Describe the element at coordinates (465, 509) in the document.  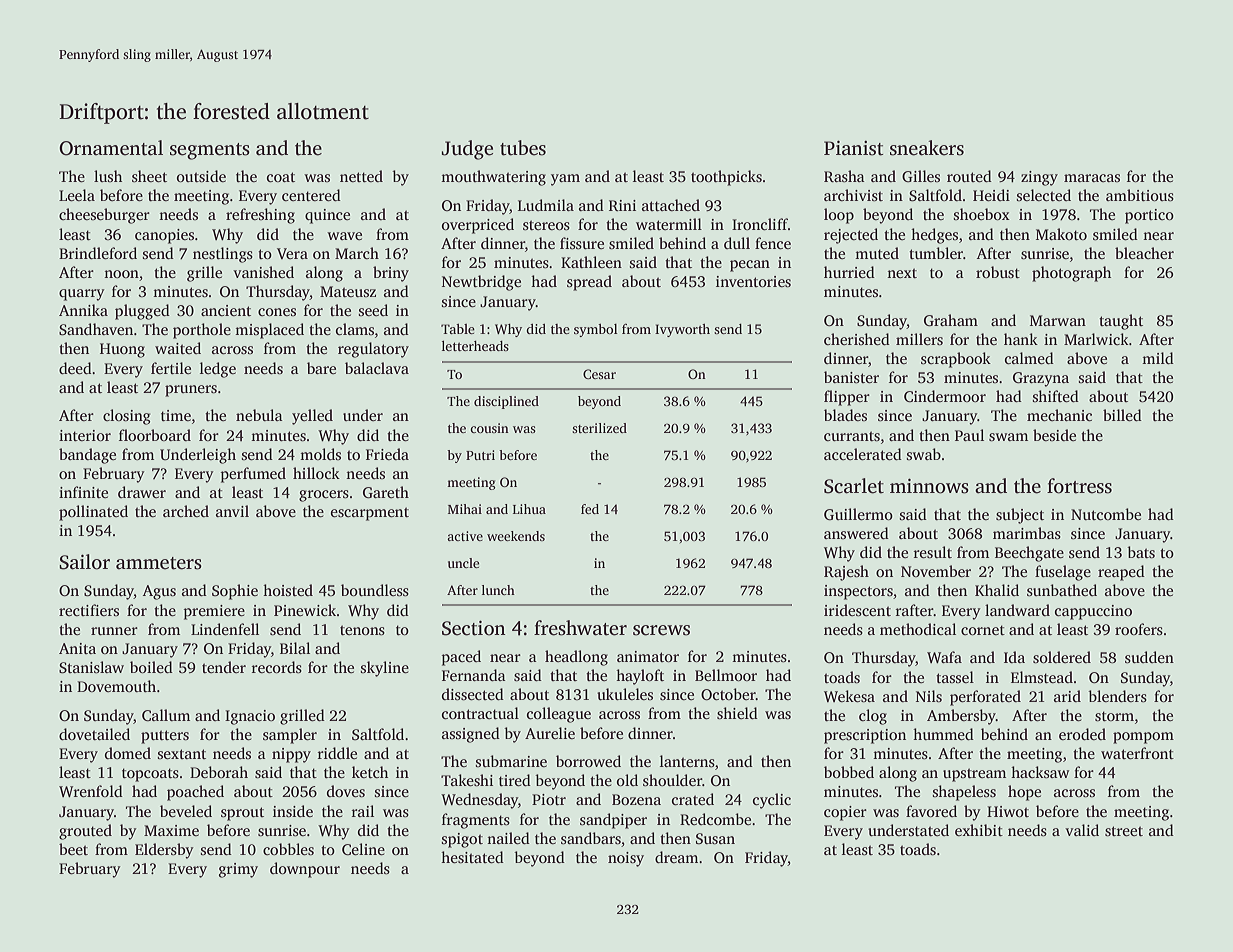
I see `Mihai` at that location.
